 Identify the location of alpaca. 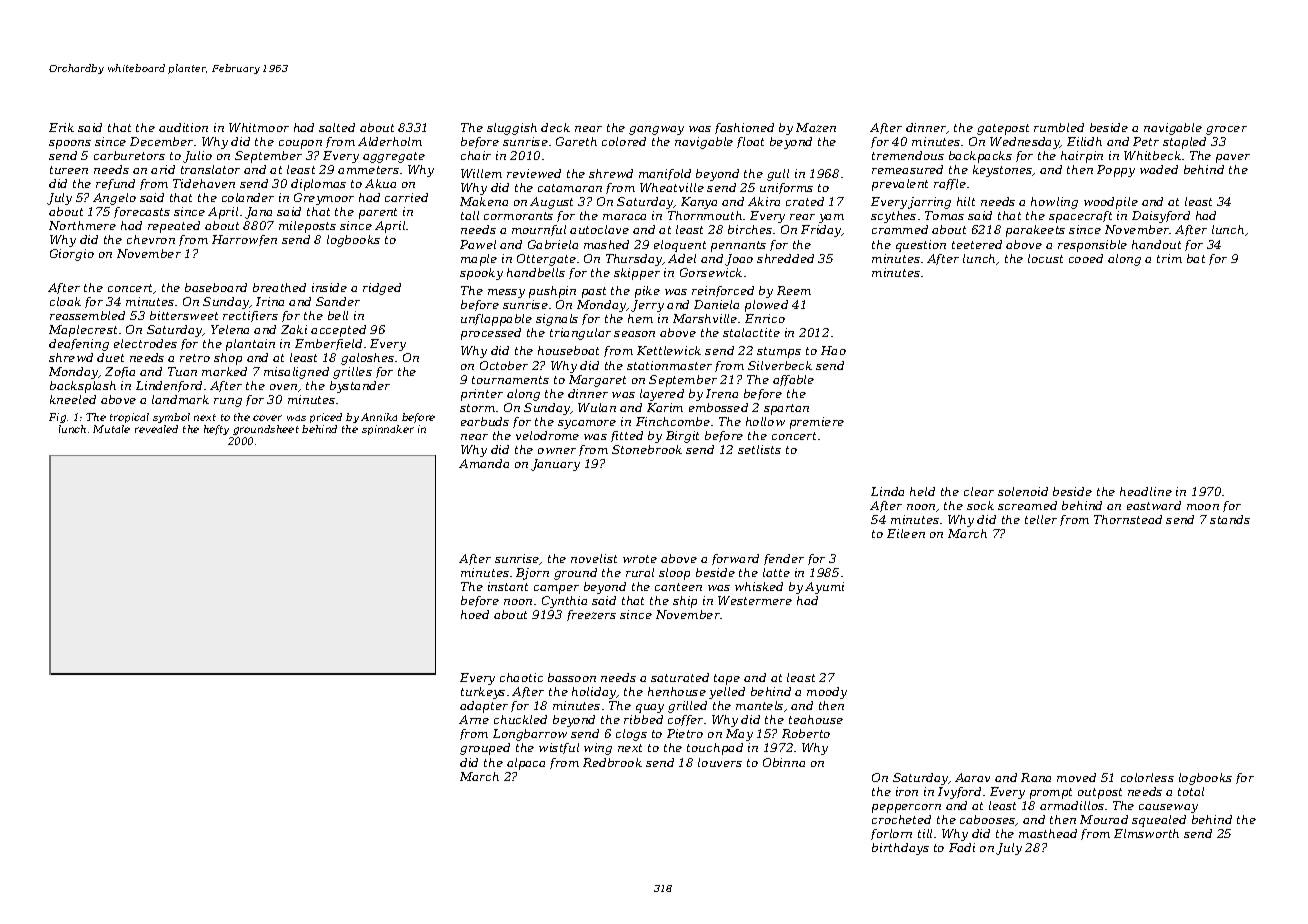
(526, 764).
